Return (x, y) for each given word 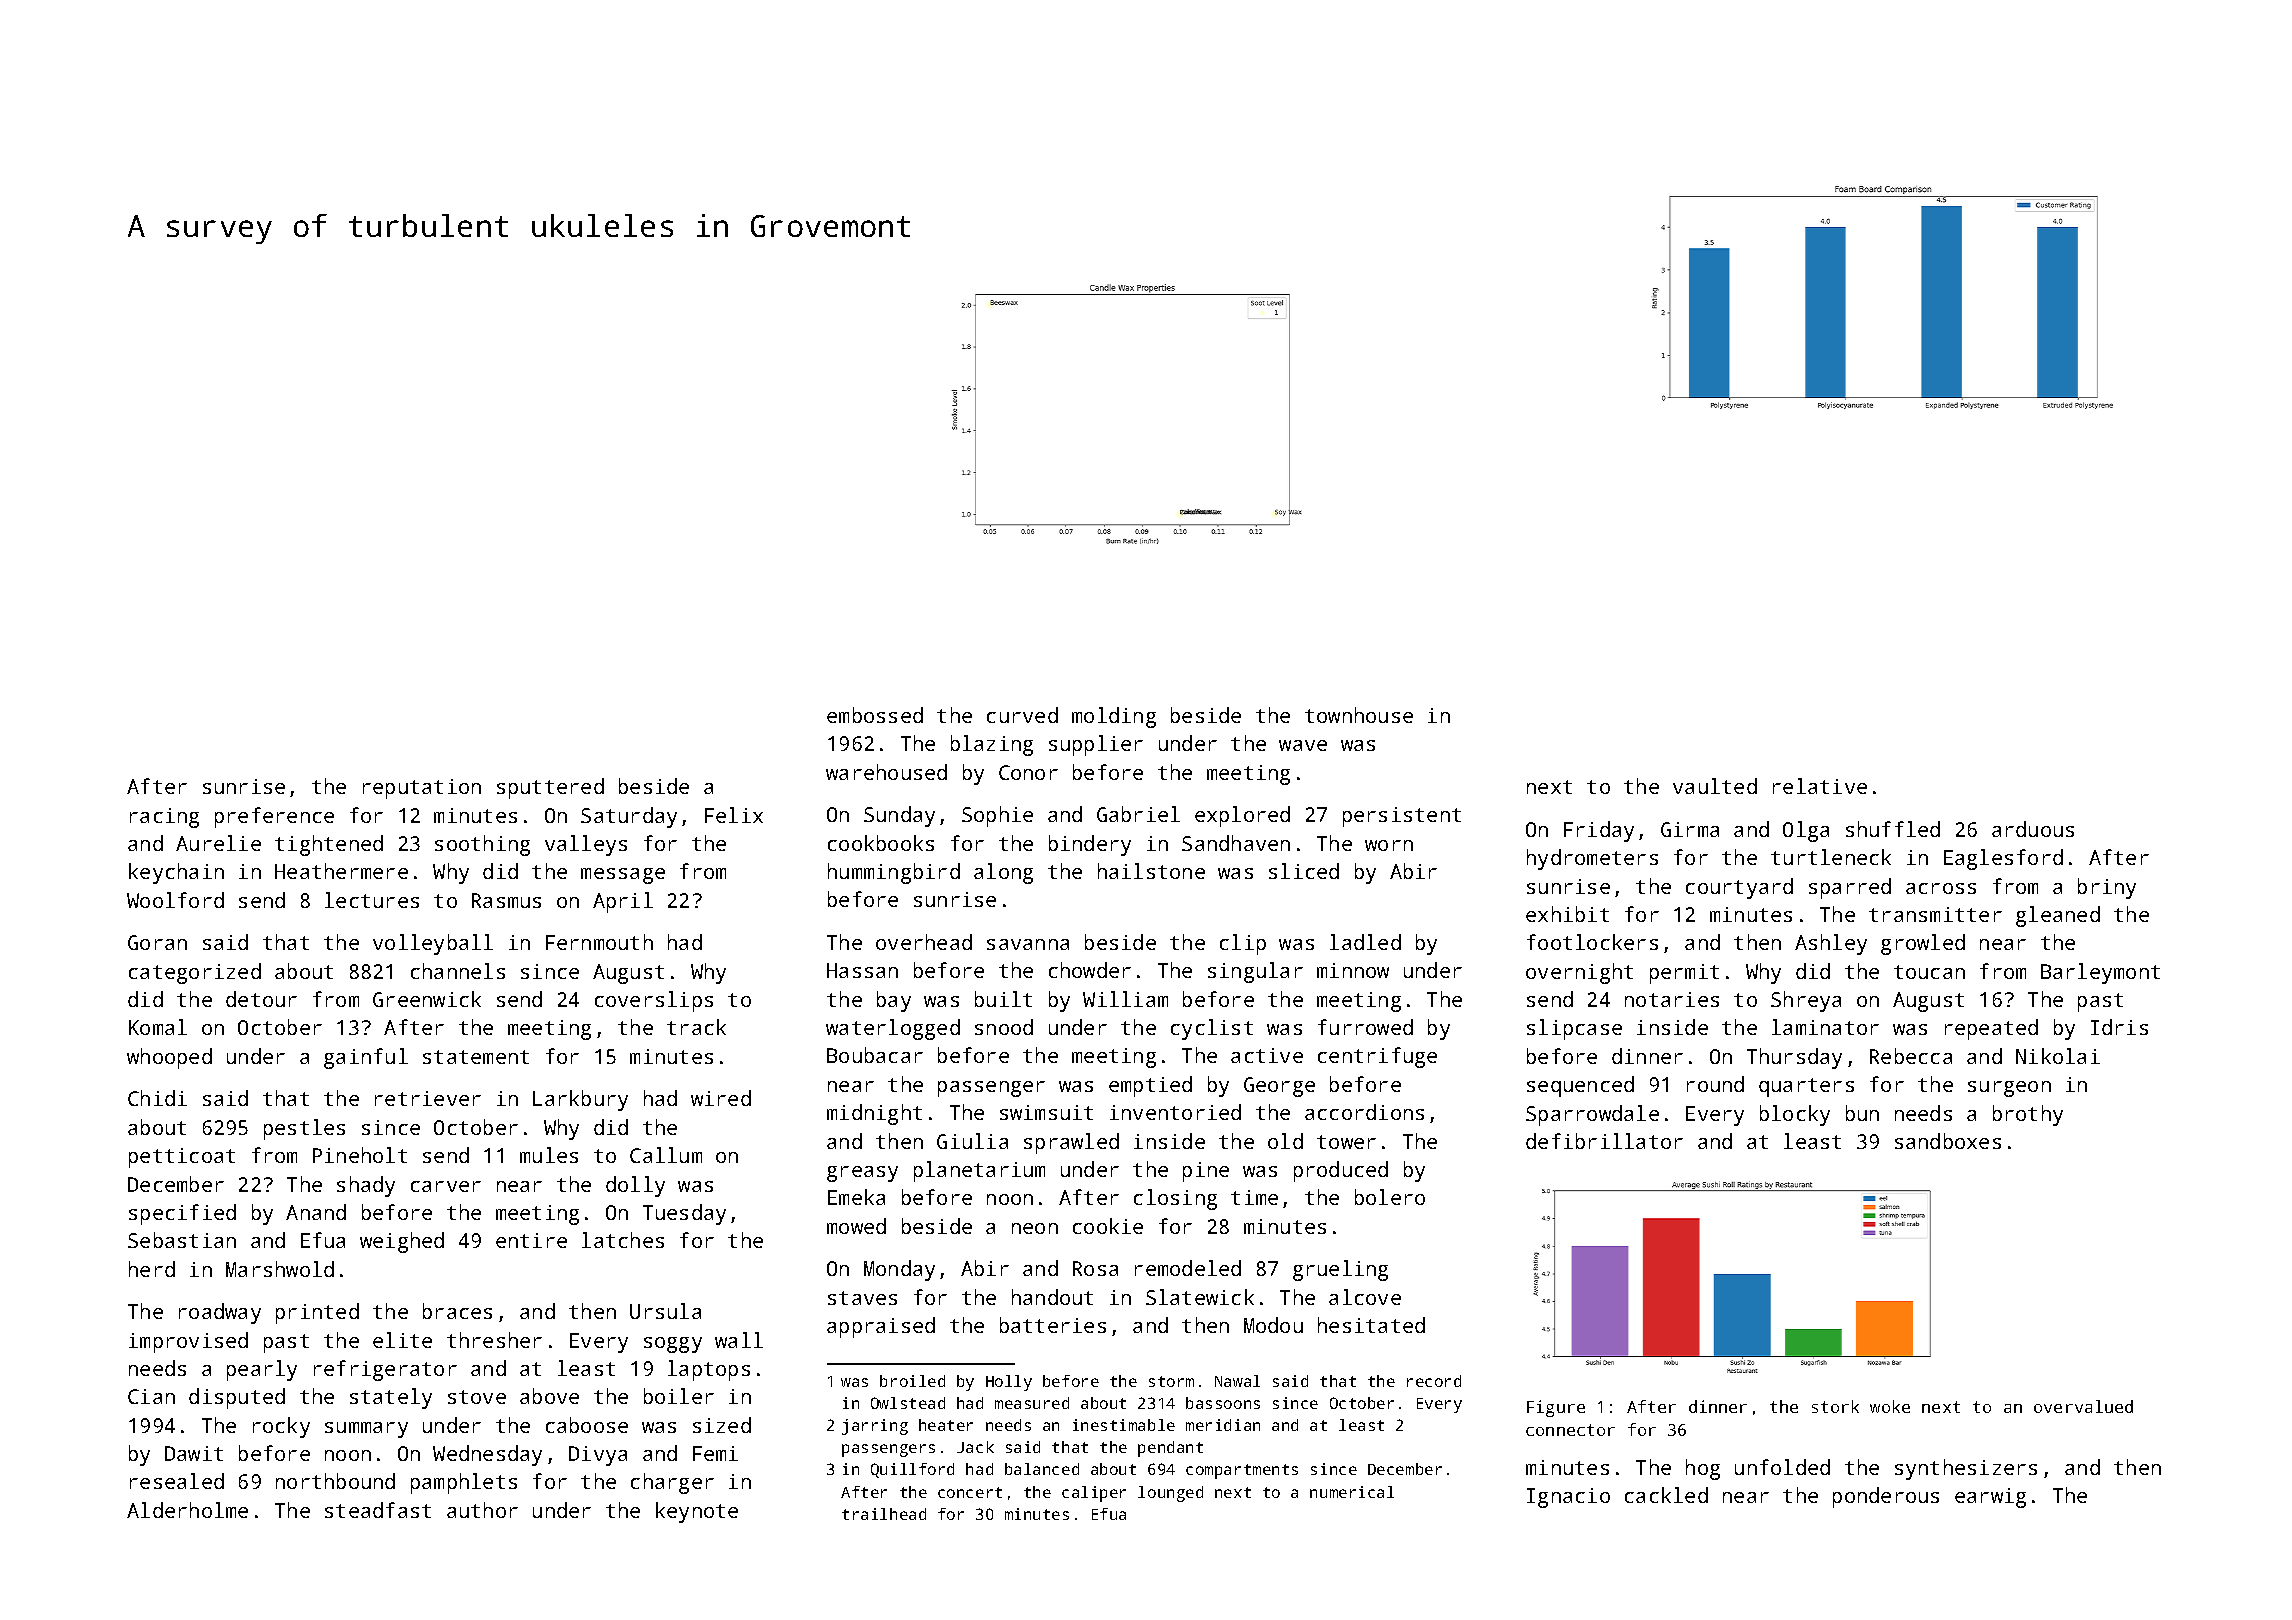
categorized (195, 973)
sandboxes (1948, 1141)
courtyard (1739, 888)
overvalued (2083, 1406)
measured (1032, 1403)
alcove (1365, 1297)
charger (672, 1483)
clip (1243, 944)
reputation (422, 789)
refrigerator (385, 1370)
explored (1242, 816)
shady (366, 1186)
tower (1346, 1142)
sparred (1850, 888)
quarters (1806, 1087)
